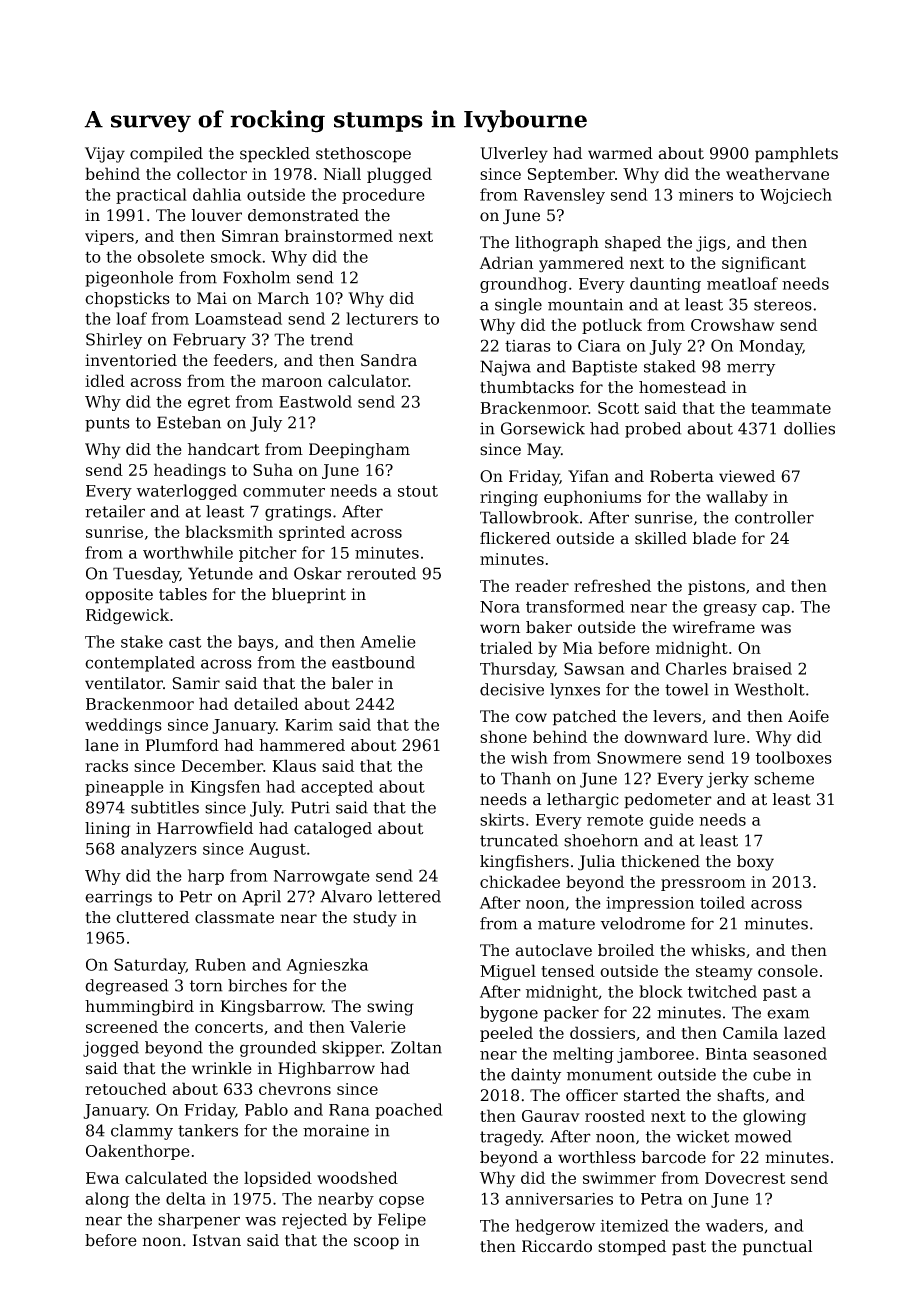  Describe the element at coordinates (105, 155) in the document. I see `Vijay` at that location.
